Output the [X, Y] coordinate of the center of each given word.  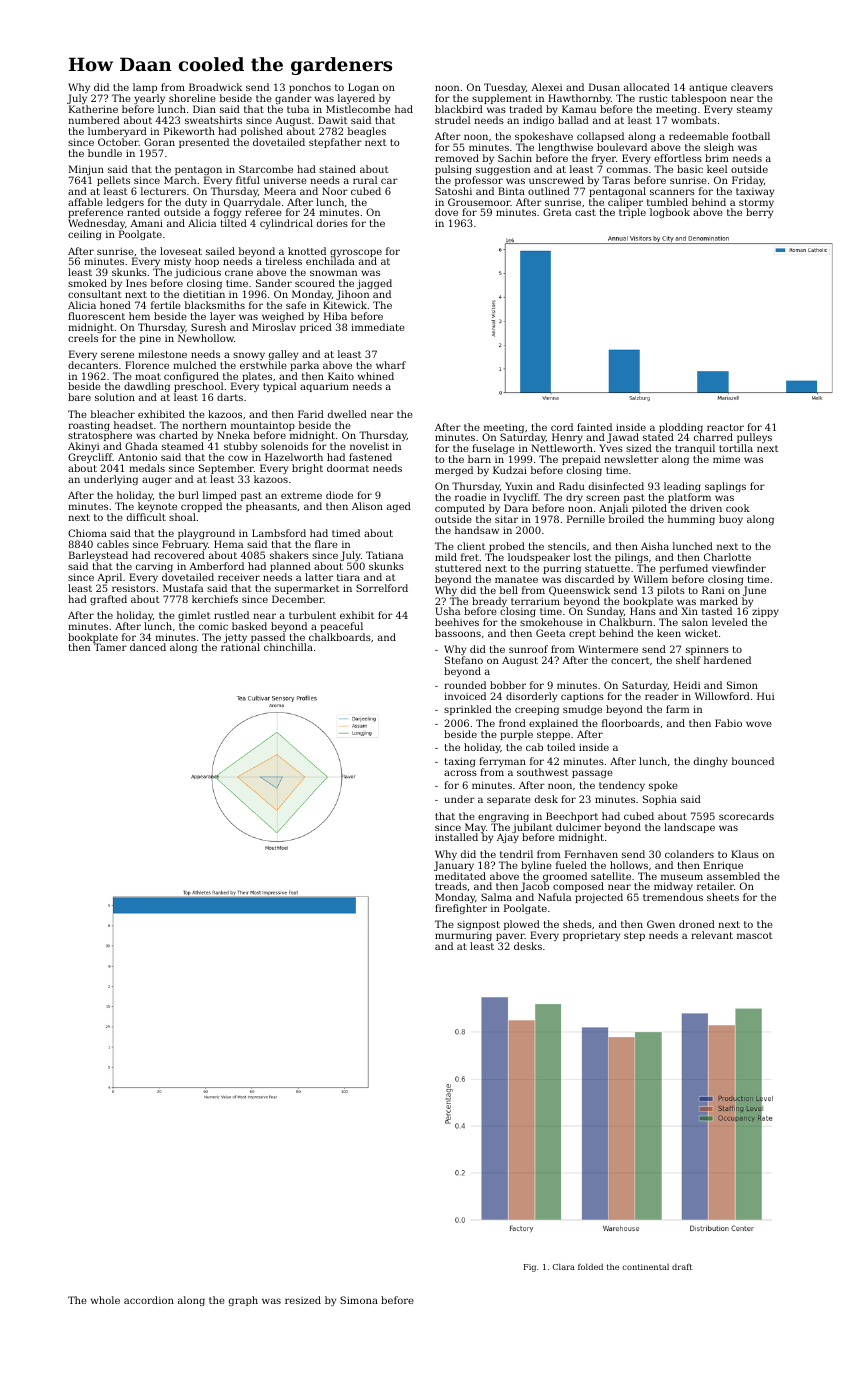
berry [759, 213]
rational [240, 647]
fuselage [493, 449]
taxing [460, 762]
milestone [162, 354]
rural [365, 180]
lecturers [163, 191]
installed [456, 837]
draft [682, 1266]
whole [105, 1300]
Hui [765, 696]
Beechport [572, 817]
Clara [564, 1266]
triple [632, 213]
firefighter [461, 909]
